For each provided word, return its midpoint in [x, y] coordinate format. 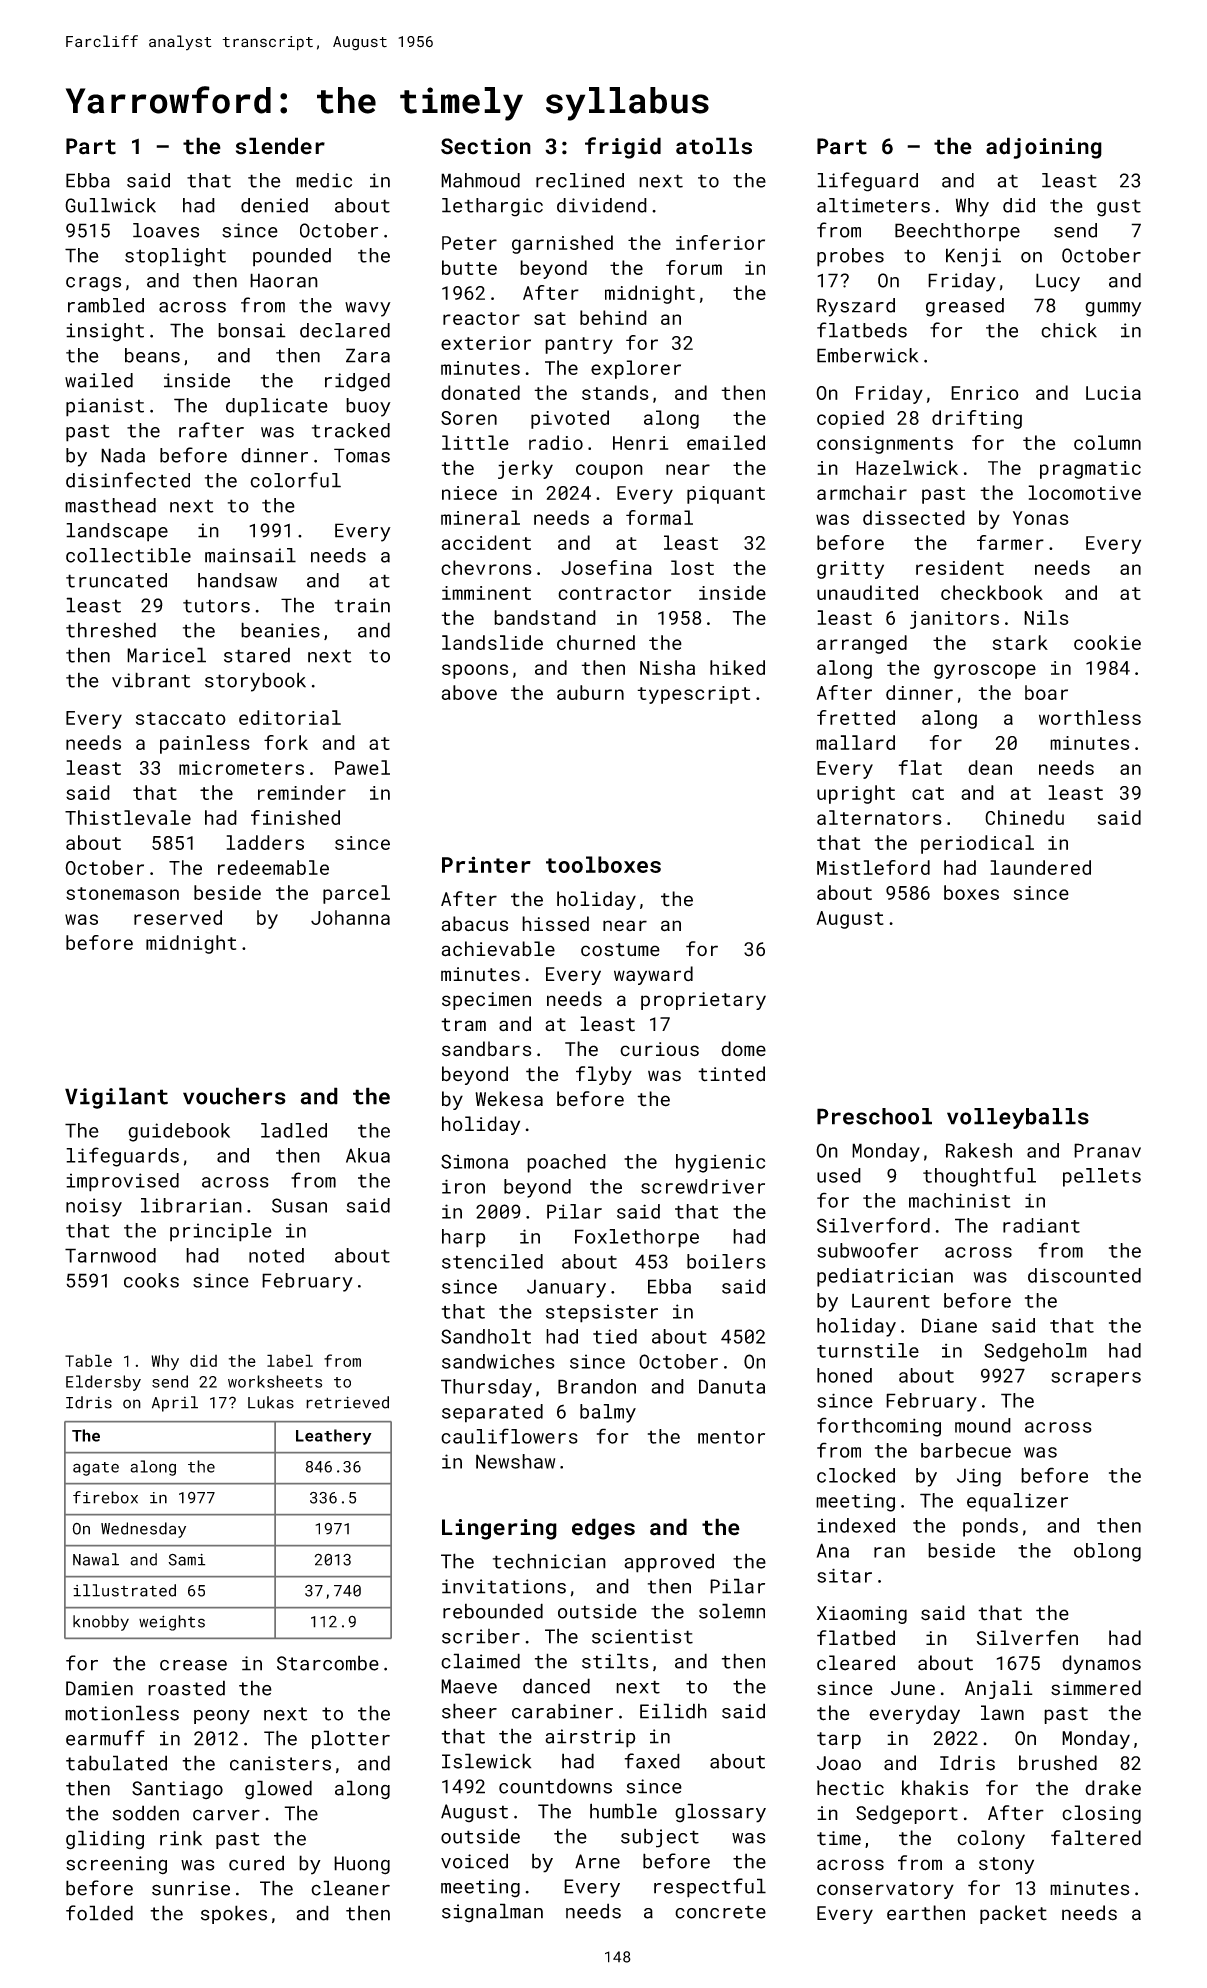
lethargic [492, 207]
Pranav [1107, 1150]
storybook [255, 682]
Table [88, 1360]
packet [1013, 1914]
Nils [1046, 617]
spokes [234, 1914]
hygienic [720, 1163]
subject [660, 1838]
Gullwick [110, 205]
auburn [590, 692]
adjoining [1044, 148]
